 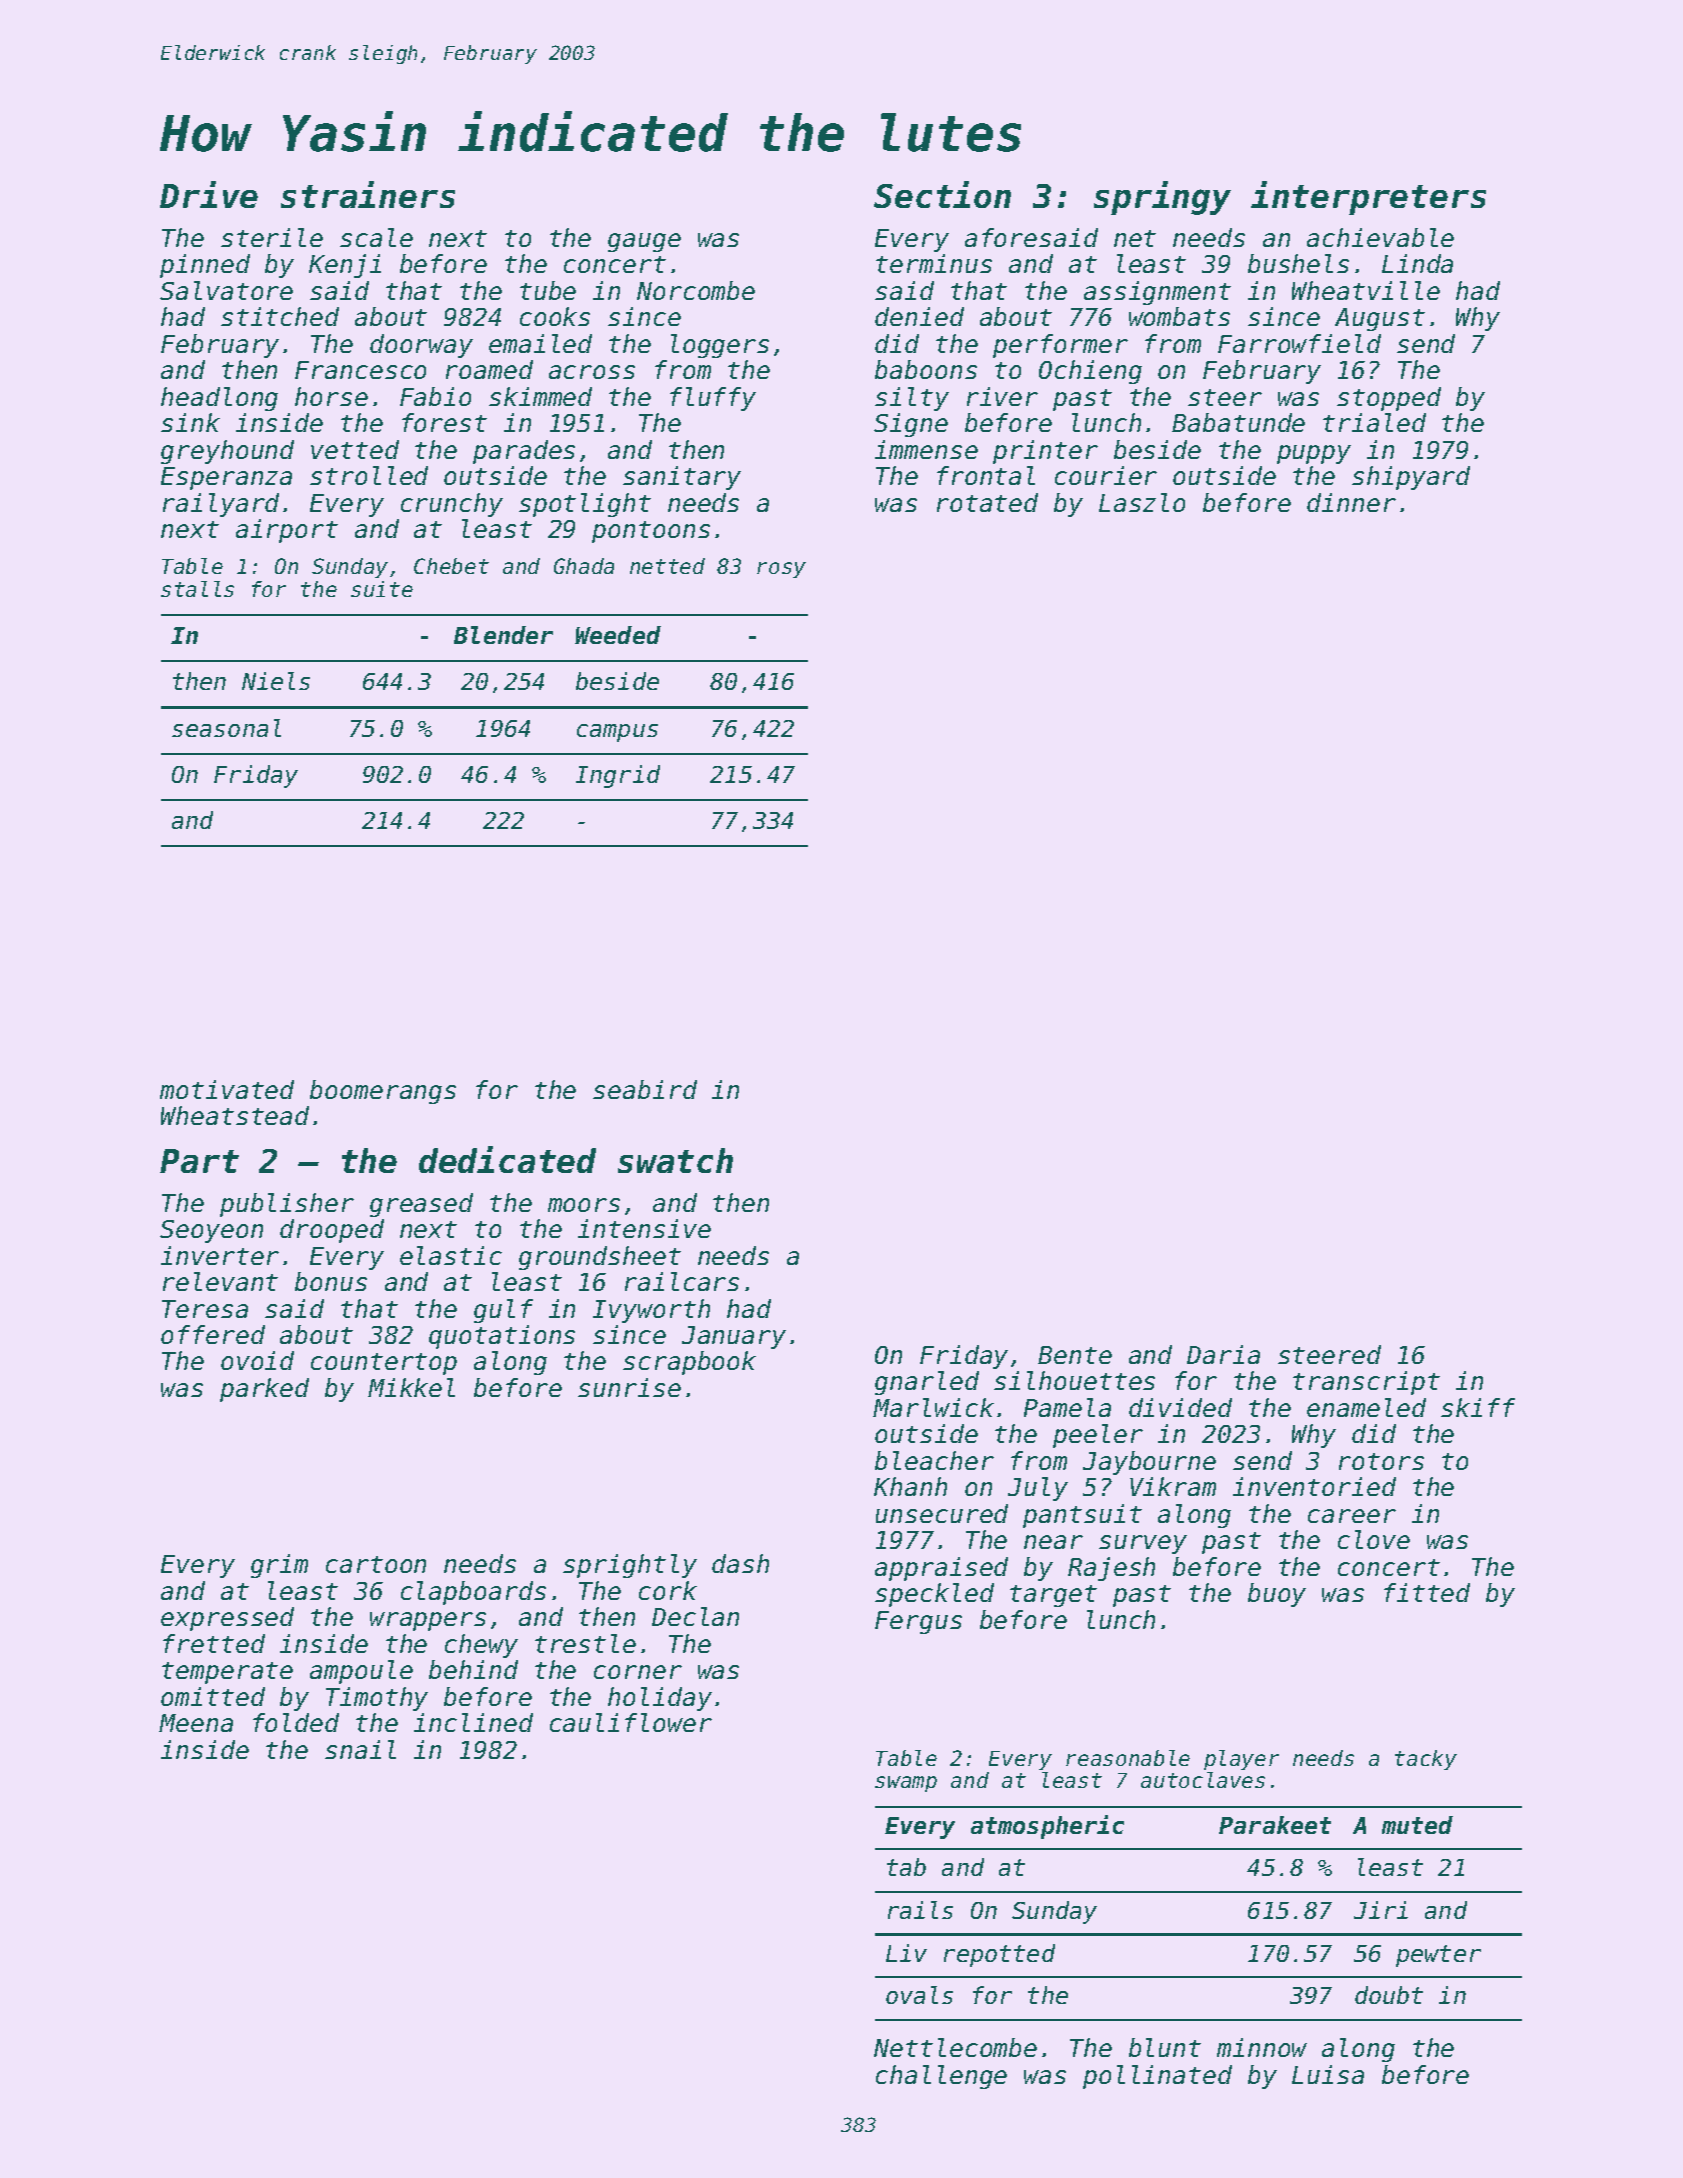 What do you see at coordinates (667, 566) in the screenshot?
I see `netted` at bounding box center [667, 566].
